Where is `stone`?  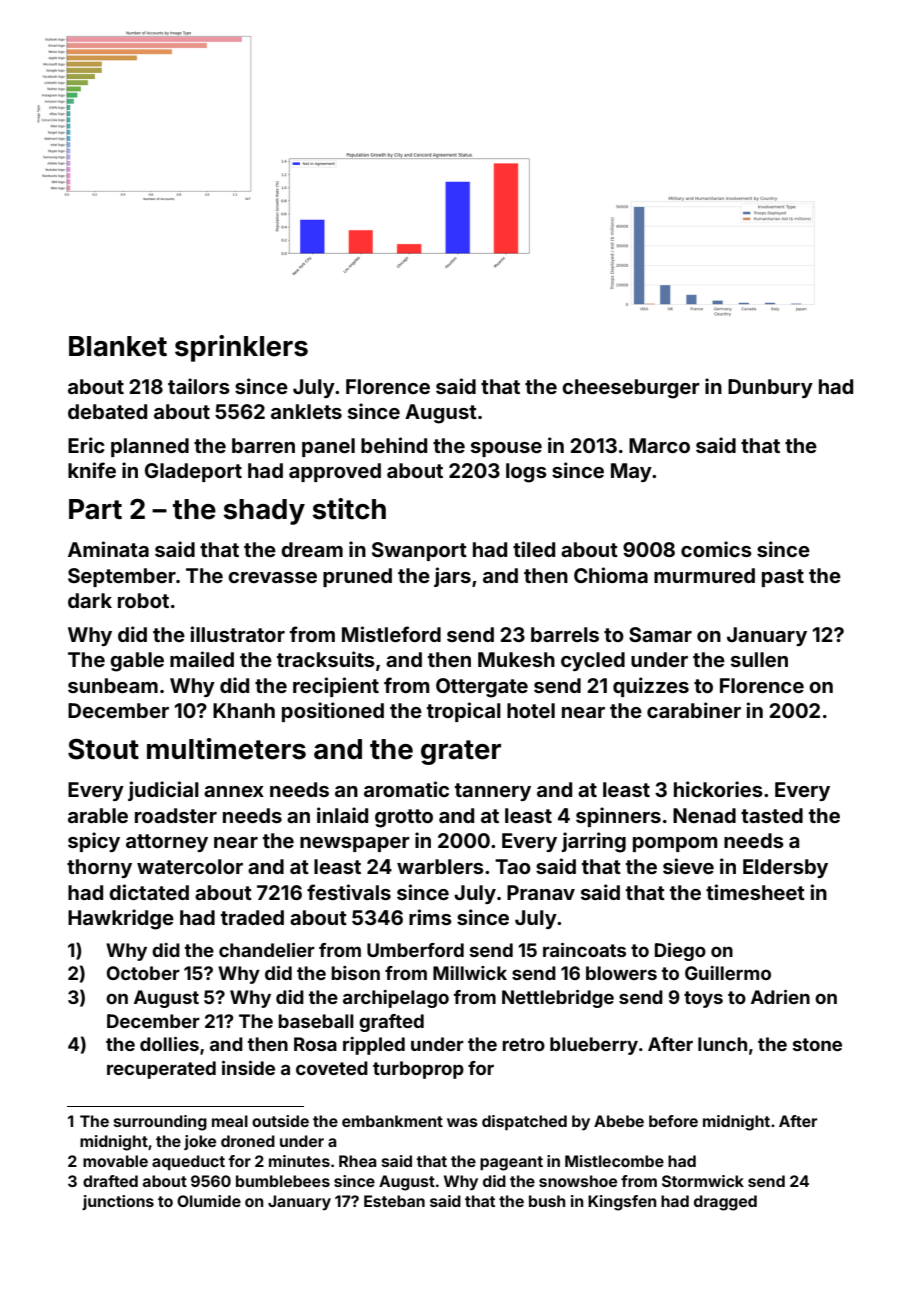
stone is located at coordinates (817, 1044).
